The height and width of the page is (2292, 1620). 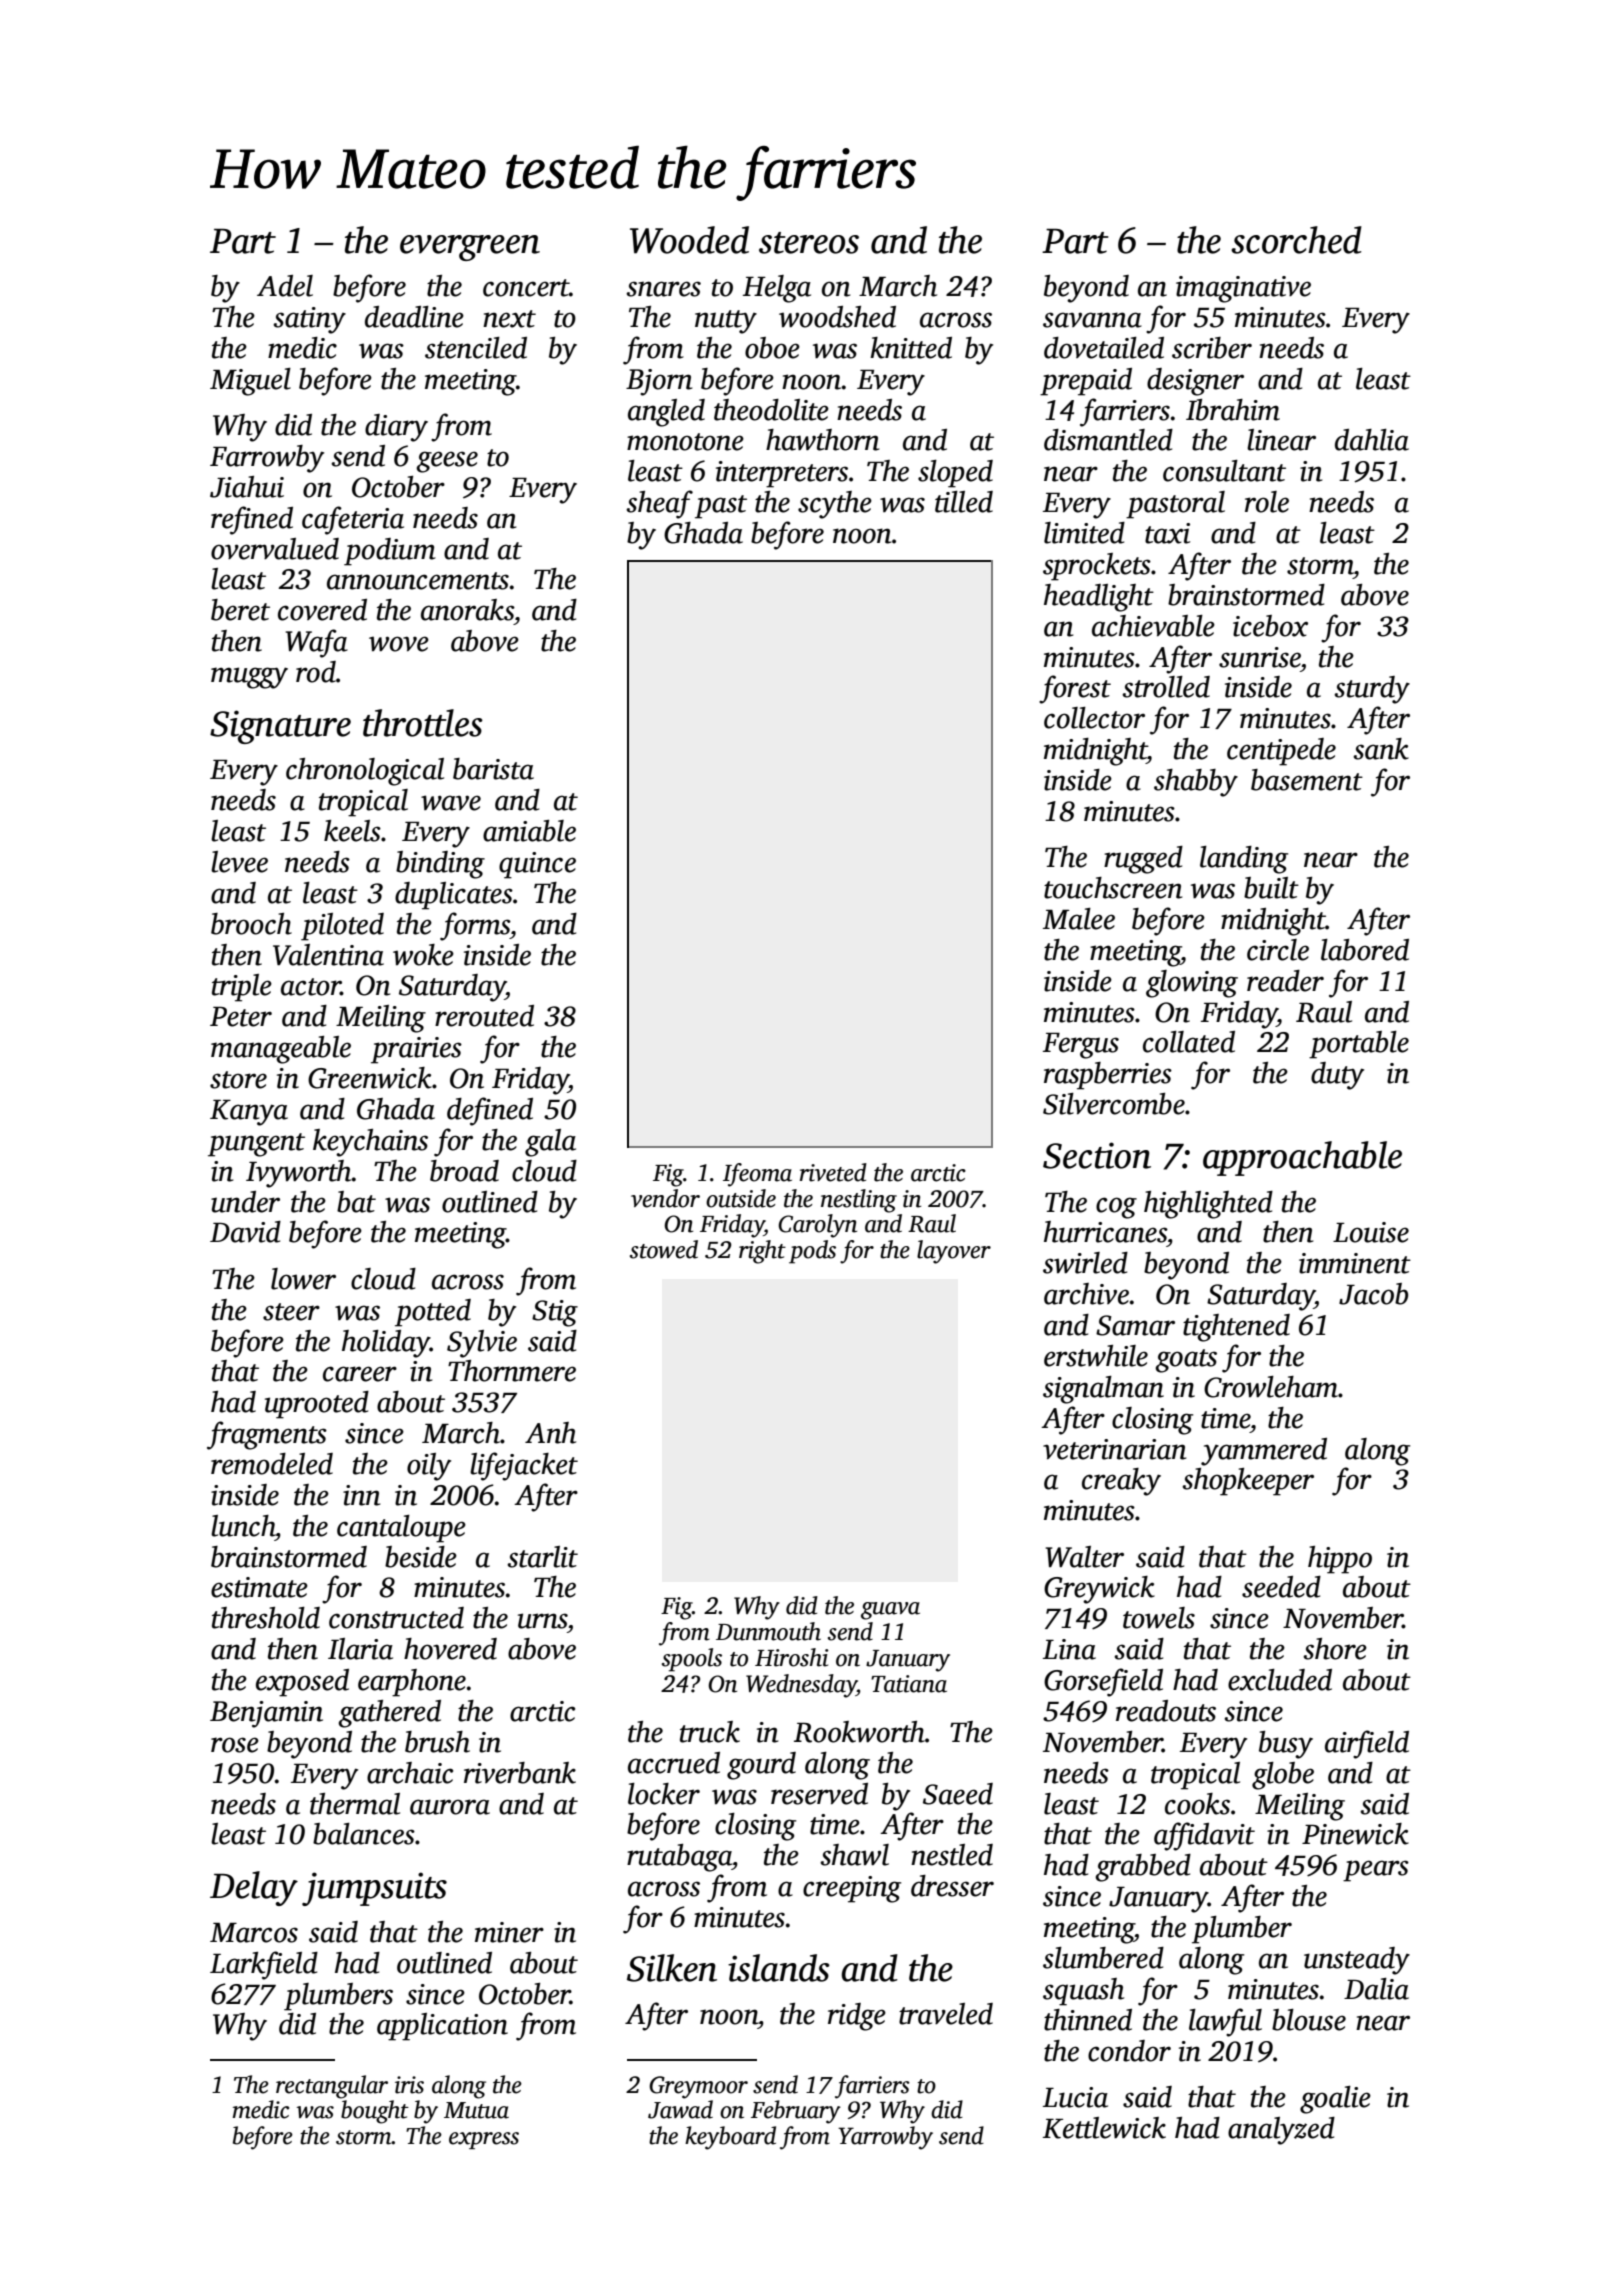 What do you see at coordinates (1381, 749) in the page?
I see `sank` at bounding box center [1381, 749].
